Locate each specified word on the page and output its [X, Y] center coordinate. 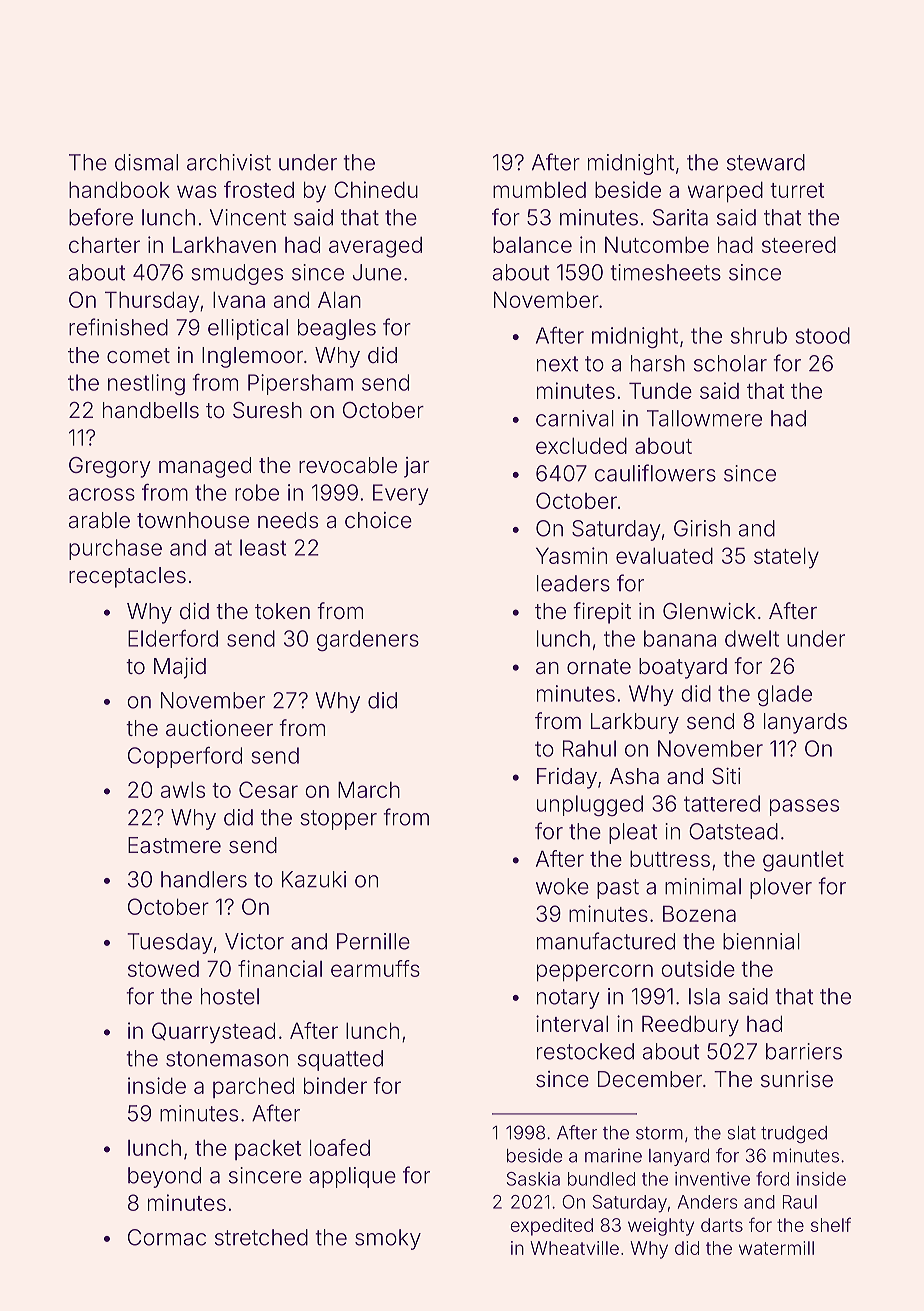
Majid [180, 668]
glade [785, 695]
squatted [340, 1060]
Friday [567, 778]
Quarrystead [213, 1033]
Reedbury [690, 1026]
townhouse [193, 520]
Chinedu [376, 189]
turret [797, 190]
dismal [146, 162]
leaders [573, 583]
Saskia [533, 1179]
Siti [726, 776]
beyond [164, 1177]
